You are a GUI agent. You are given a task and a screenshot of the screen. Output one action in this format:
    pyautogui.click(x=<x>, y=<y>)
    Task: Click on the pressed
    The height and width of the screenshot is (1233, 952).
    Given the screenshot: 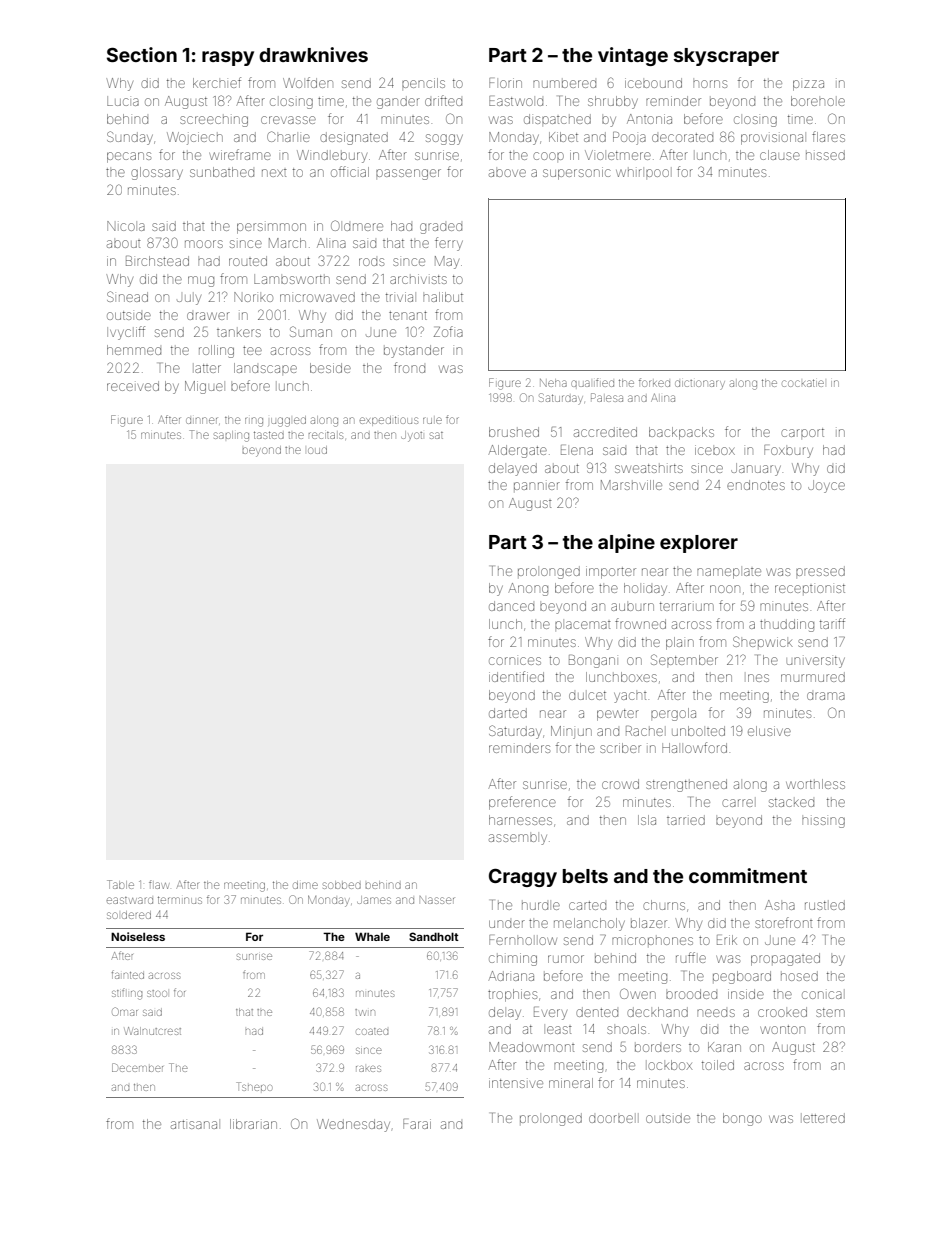 What is the action you would take?
    pyautogui.click(x=820, y=571)
